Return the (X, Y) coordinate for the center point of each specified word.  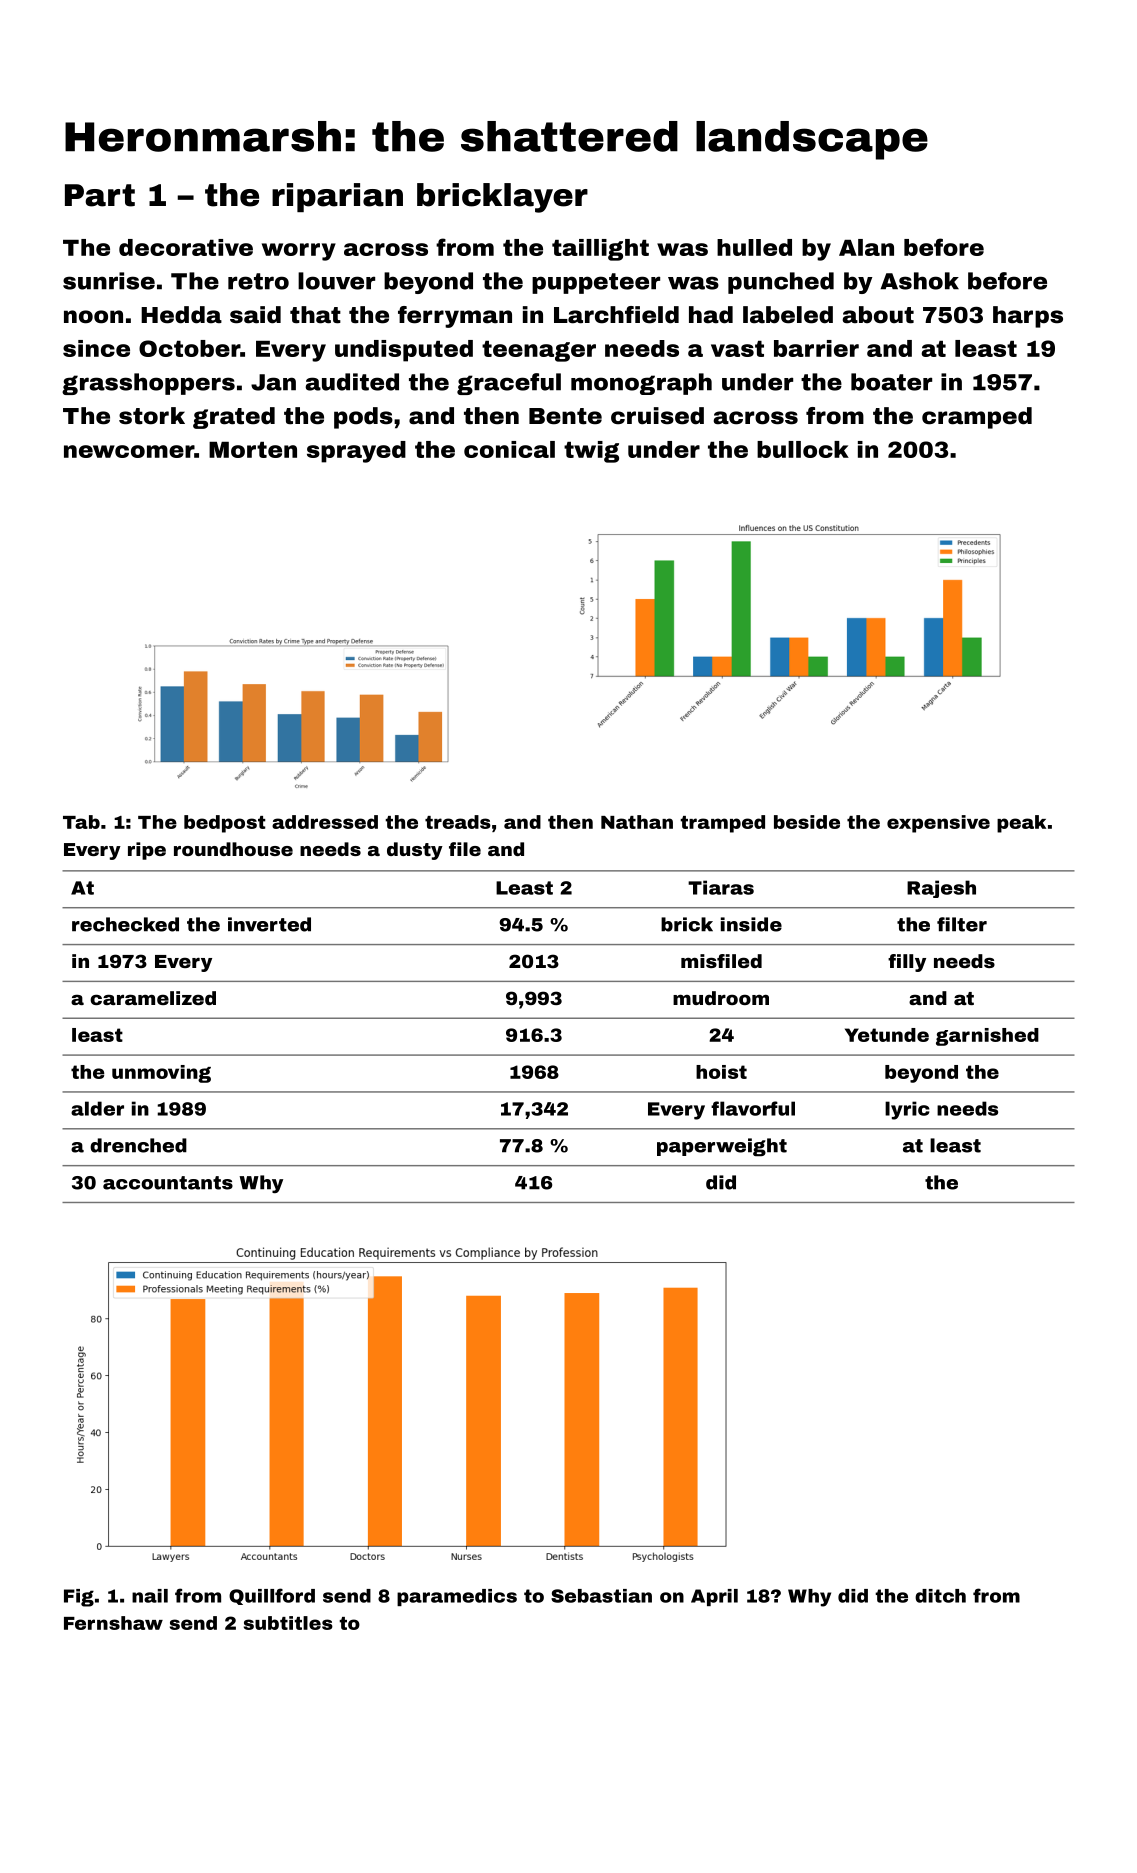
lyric (907, 1110)
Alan (866, 247)
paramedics (457, 1597)
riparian (337, 197)
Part (100, 195)
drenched (138, 1145)
